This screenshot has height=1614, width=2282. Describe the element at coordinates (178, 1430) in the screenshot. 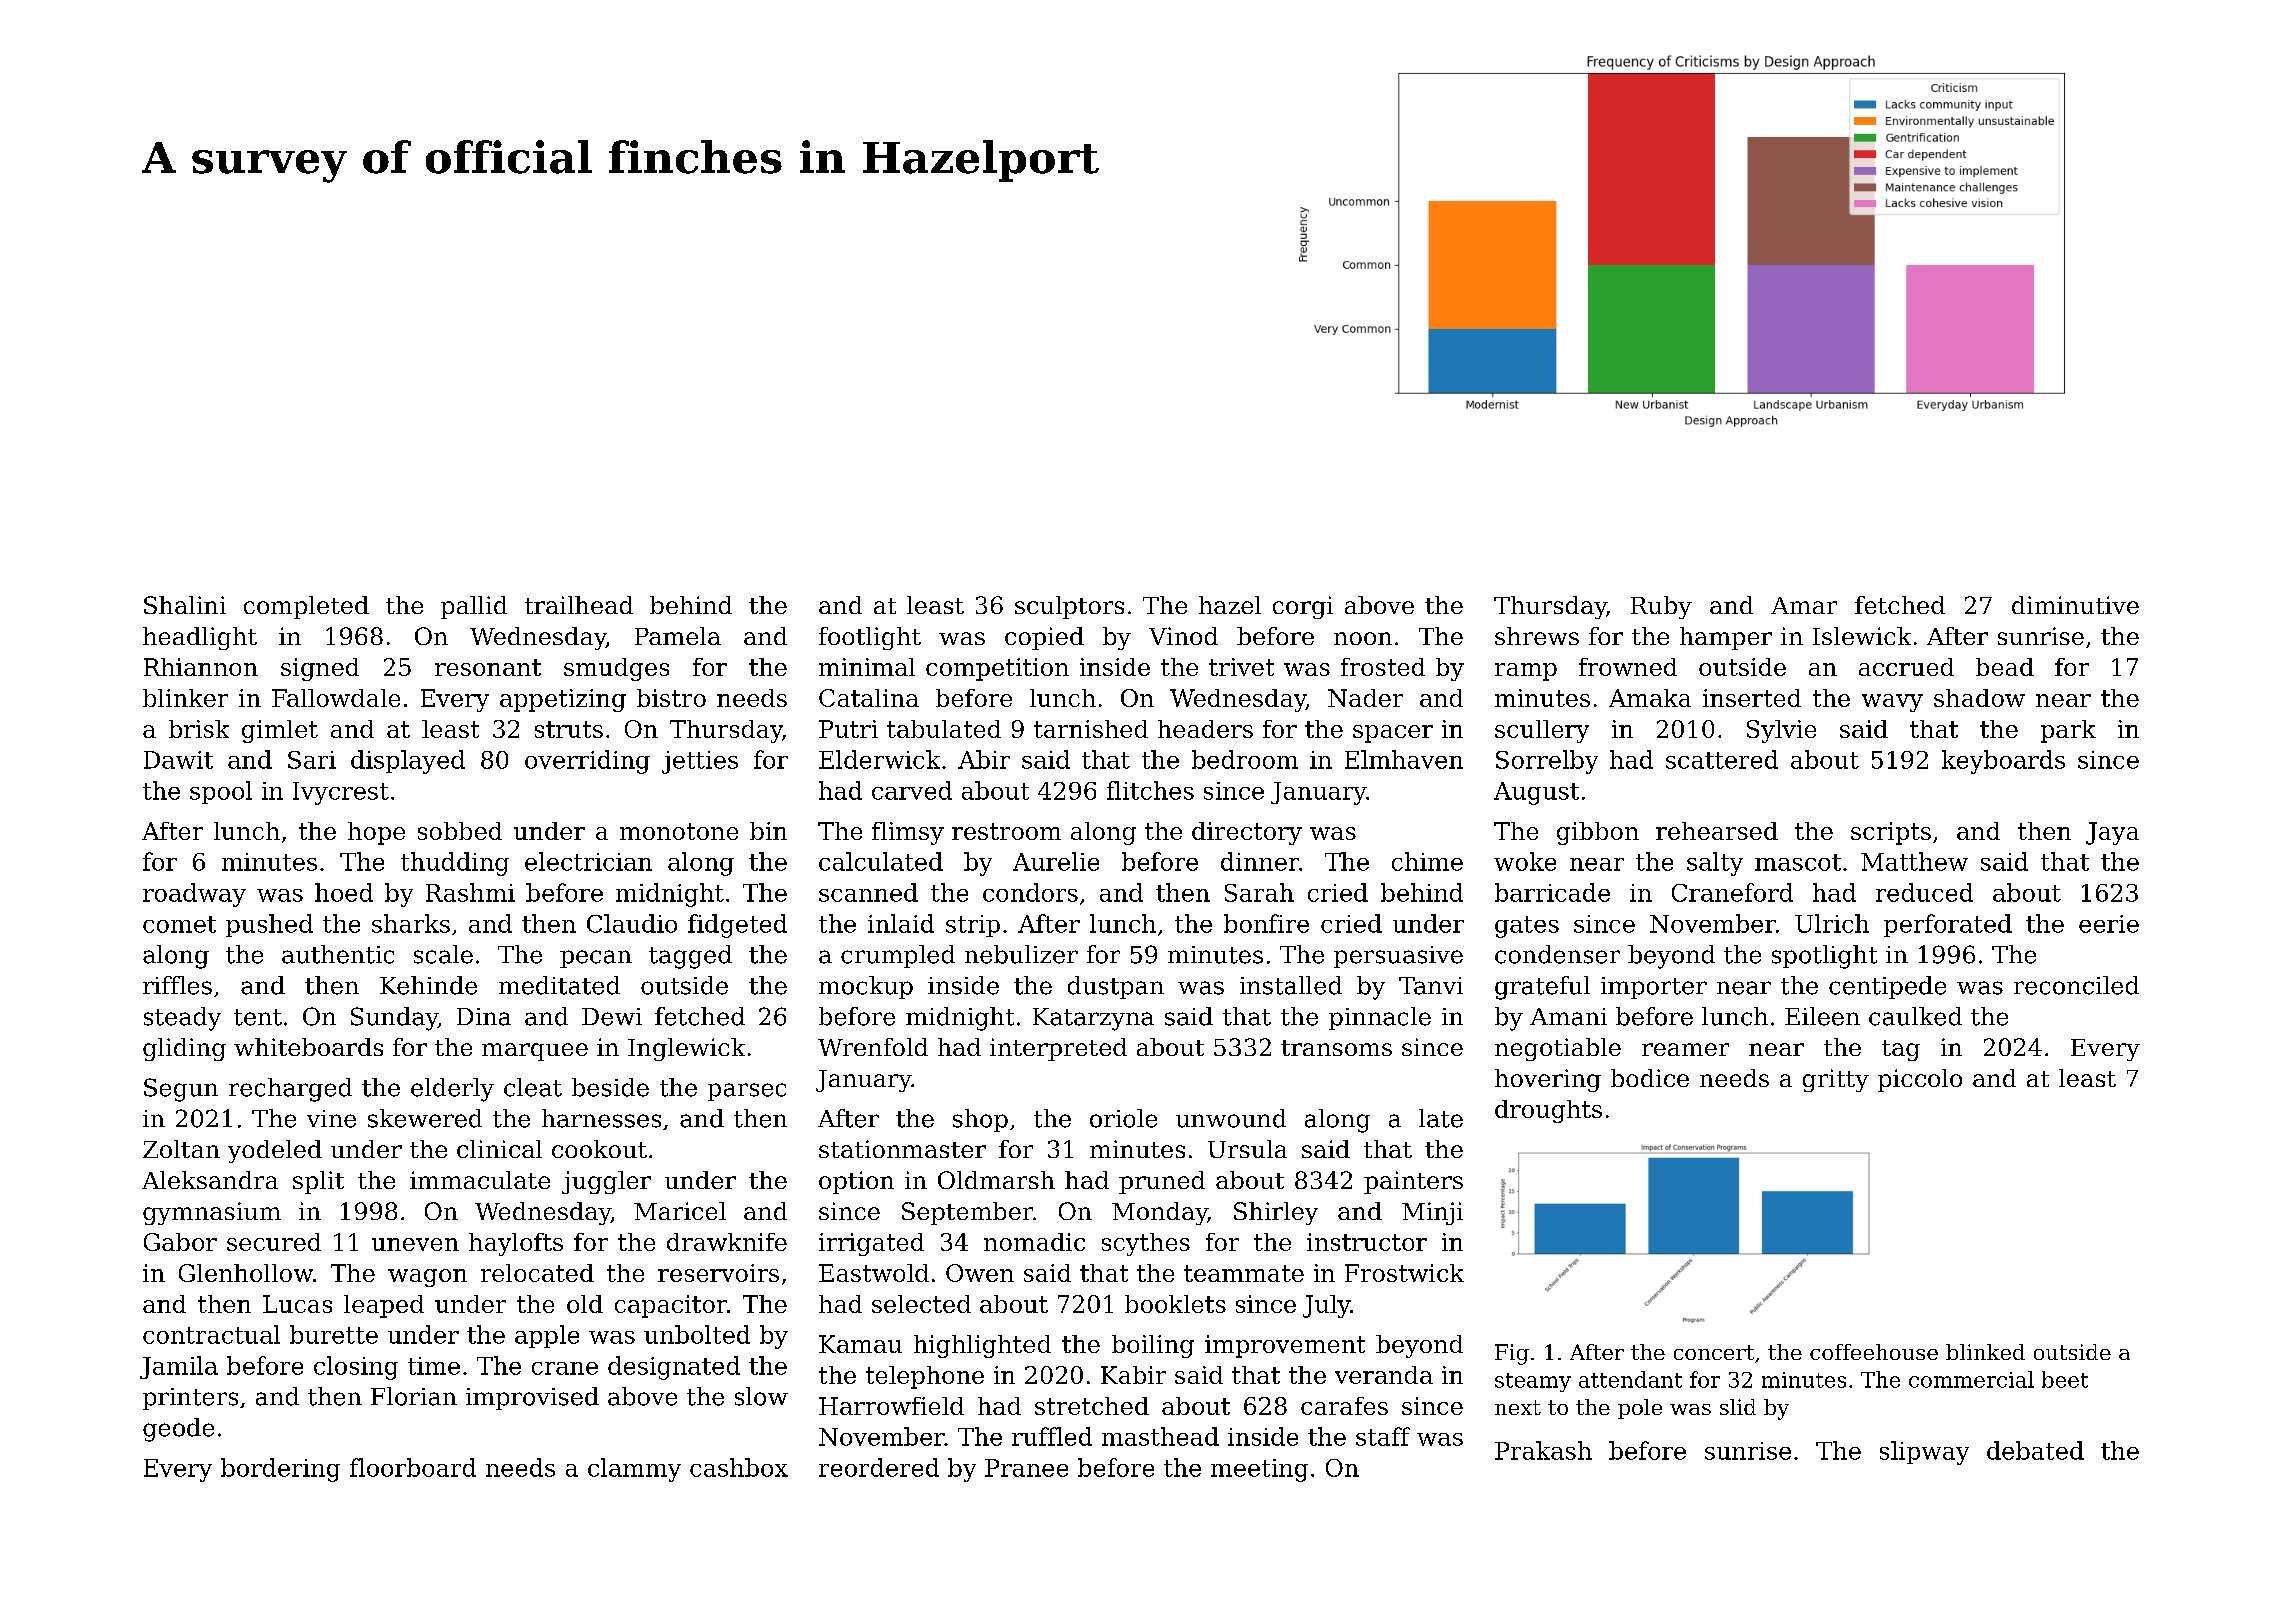

I see `geode` at that location.
